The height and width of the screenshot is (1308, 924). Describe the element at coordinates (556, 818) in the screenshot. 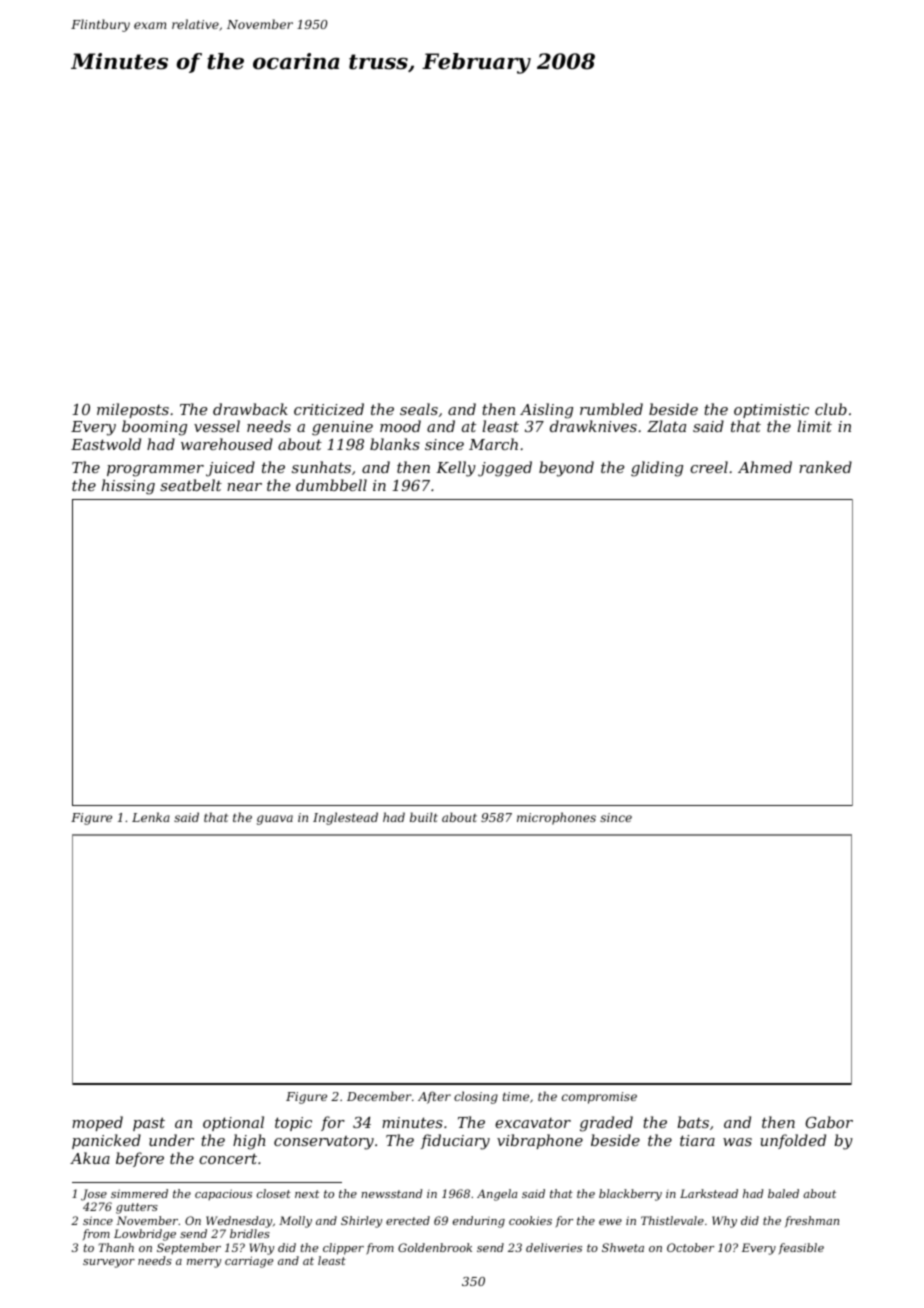

I see `microphones` at that location.
